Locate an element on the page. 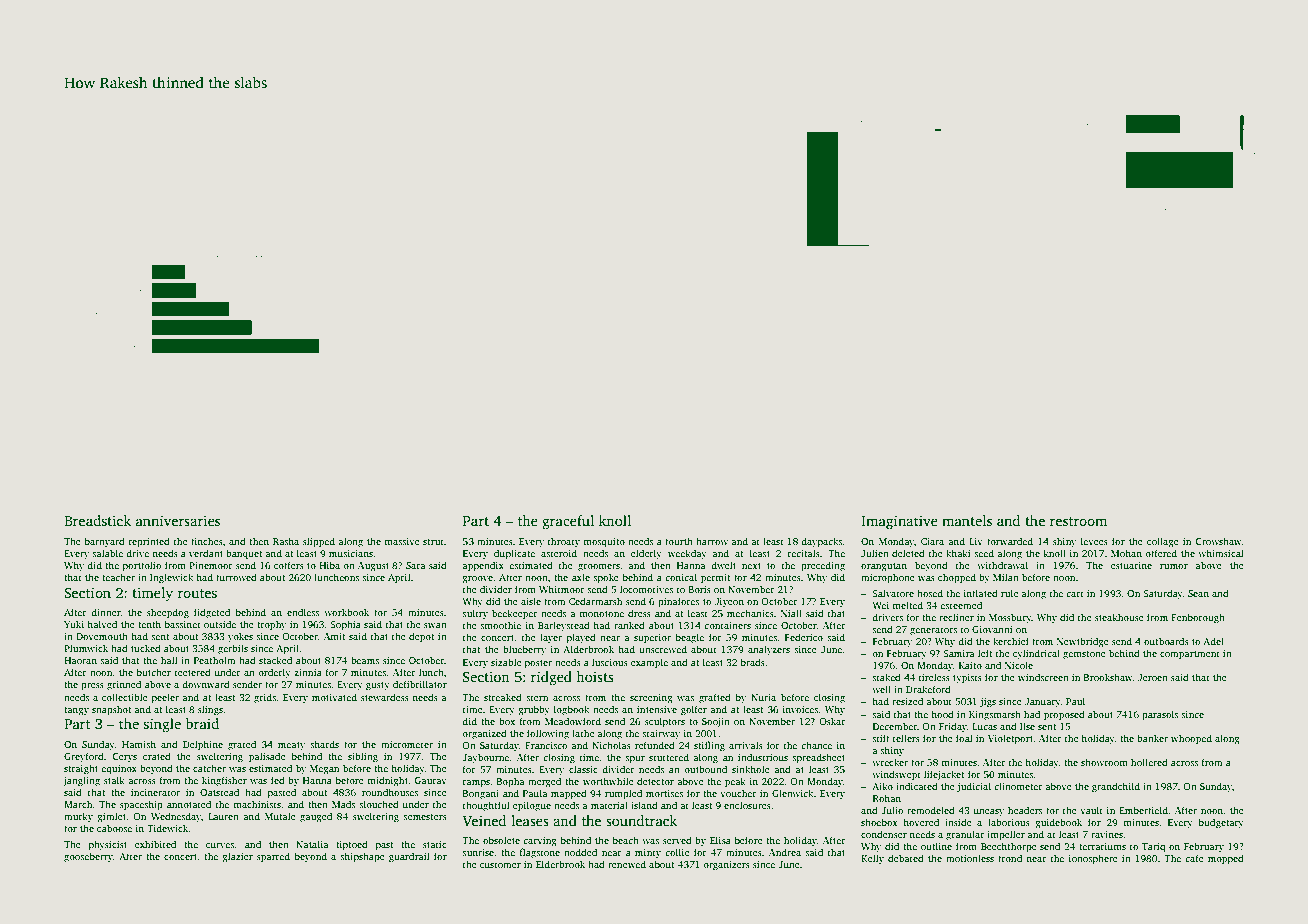  Imaginative is located at coordinates (899, 522).
